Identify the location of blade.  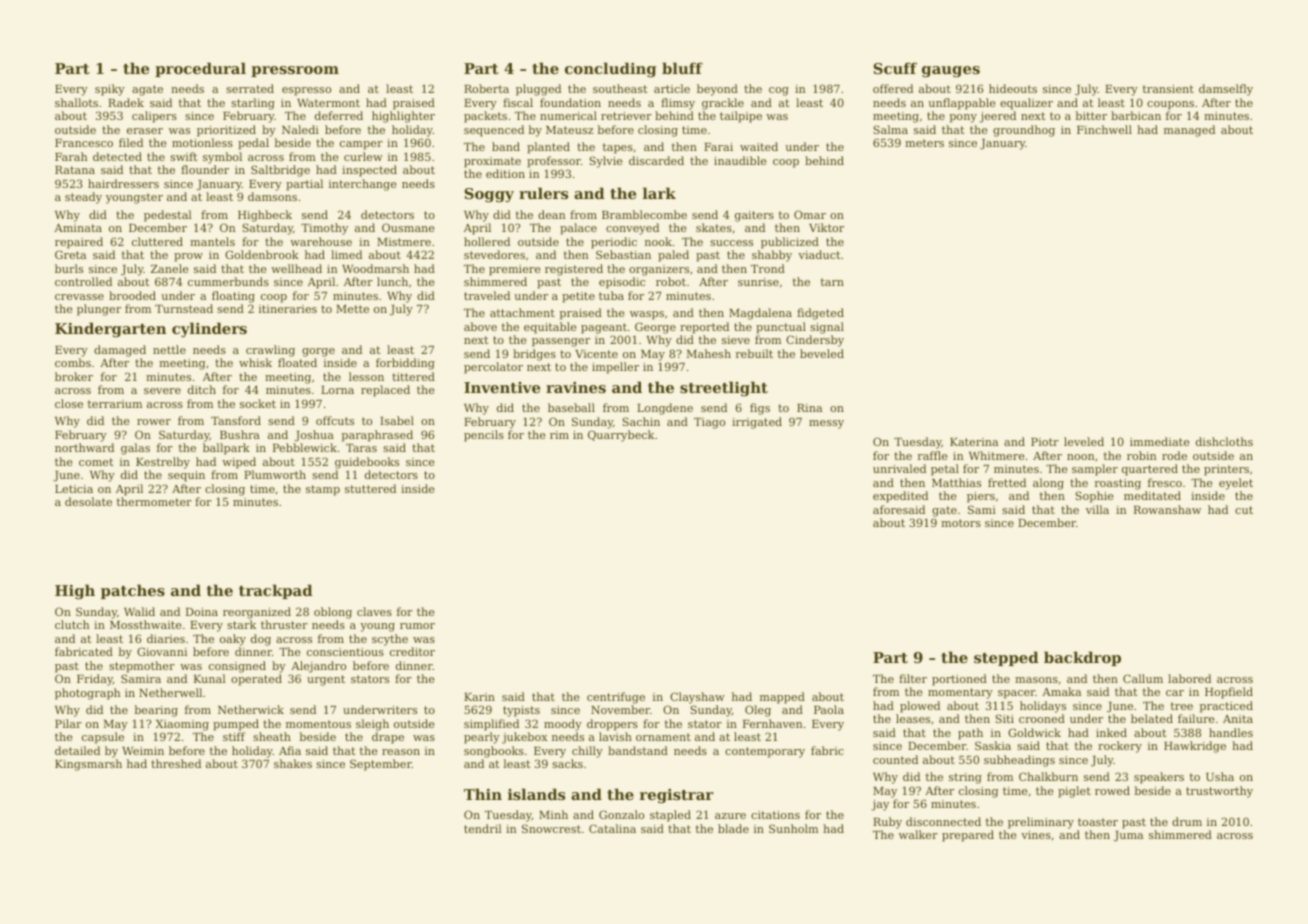
(733, 828).
